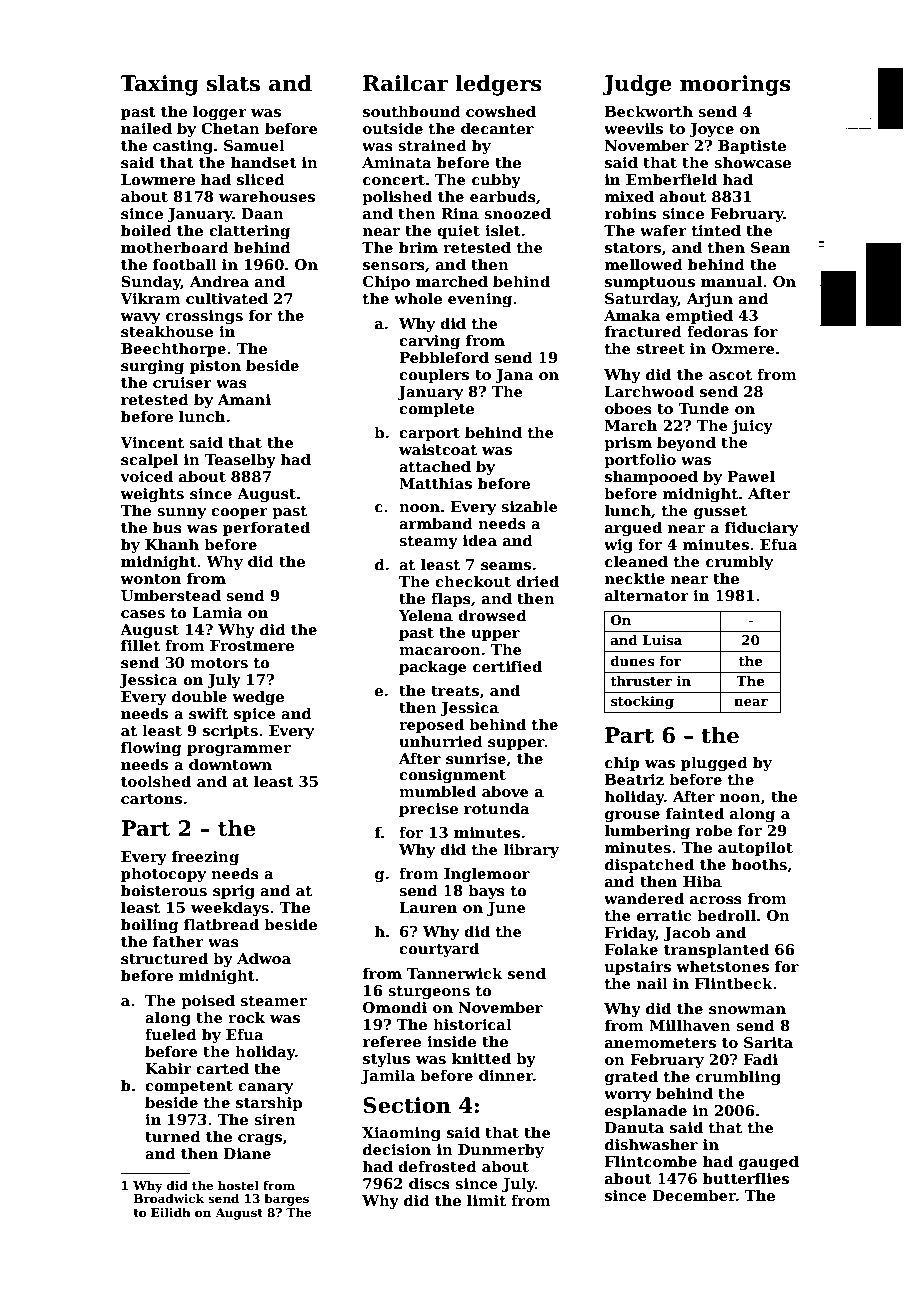 The width and height of the image is (924, 1308). What do you see at coordinates (233, 83) in the image?
I see `slats` at bounding box center [233, 83].
